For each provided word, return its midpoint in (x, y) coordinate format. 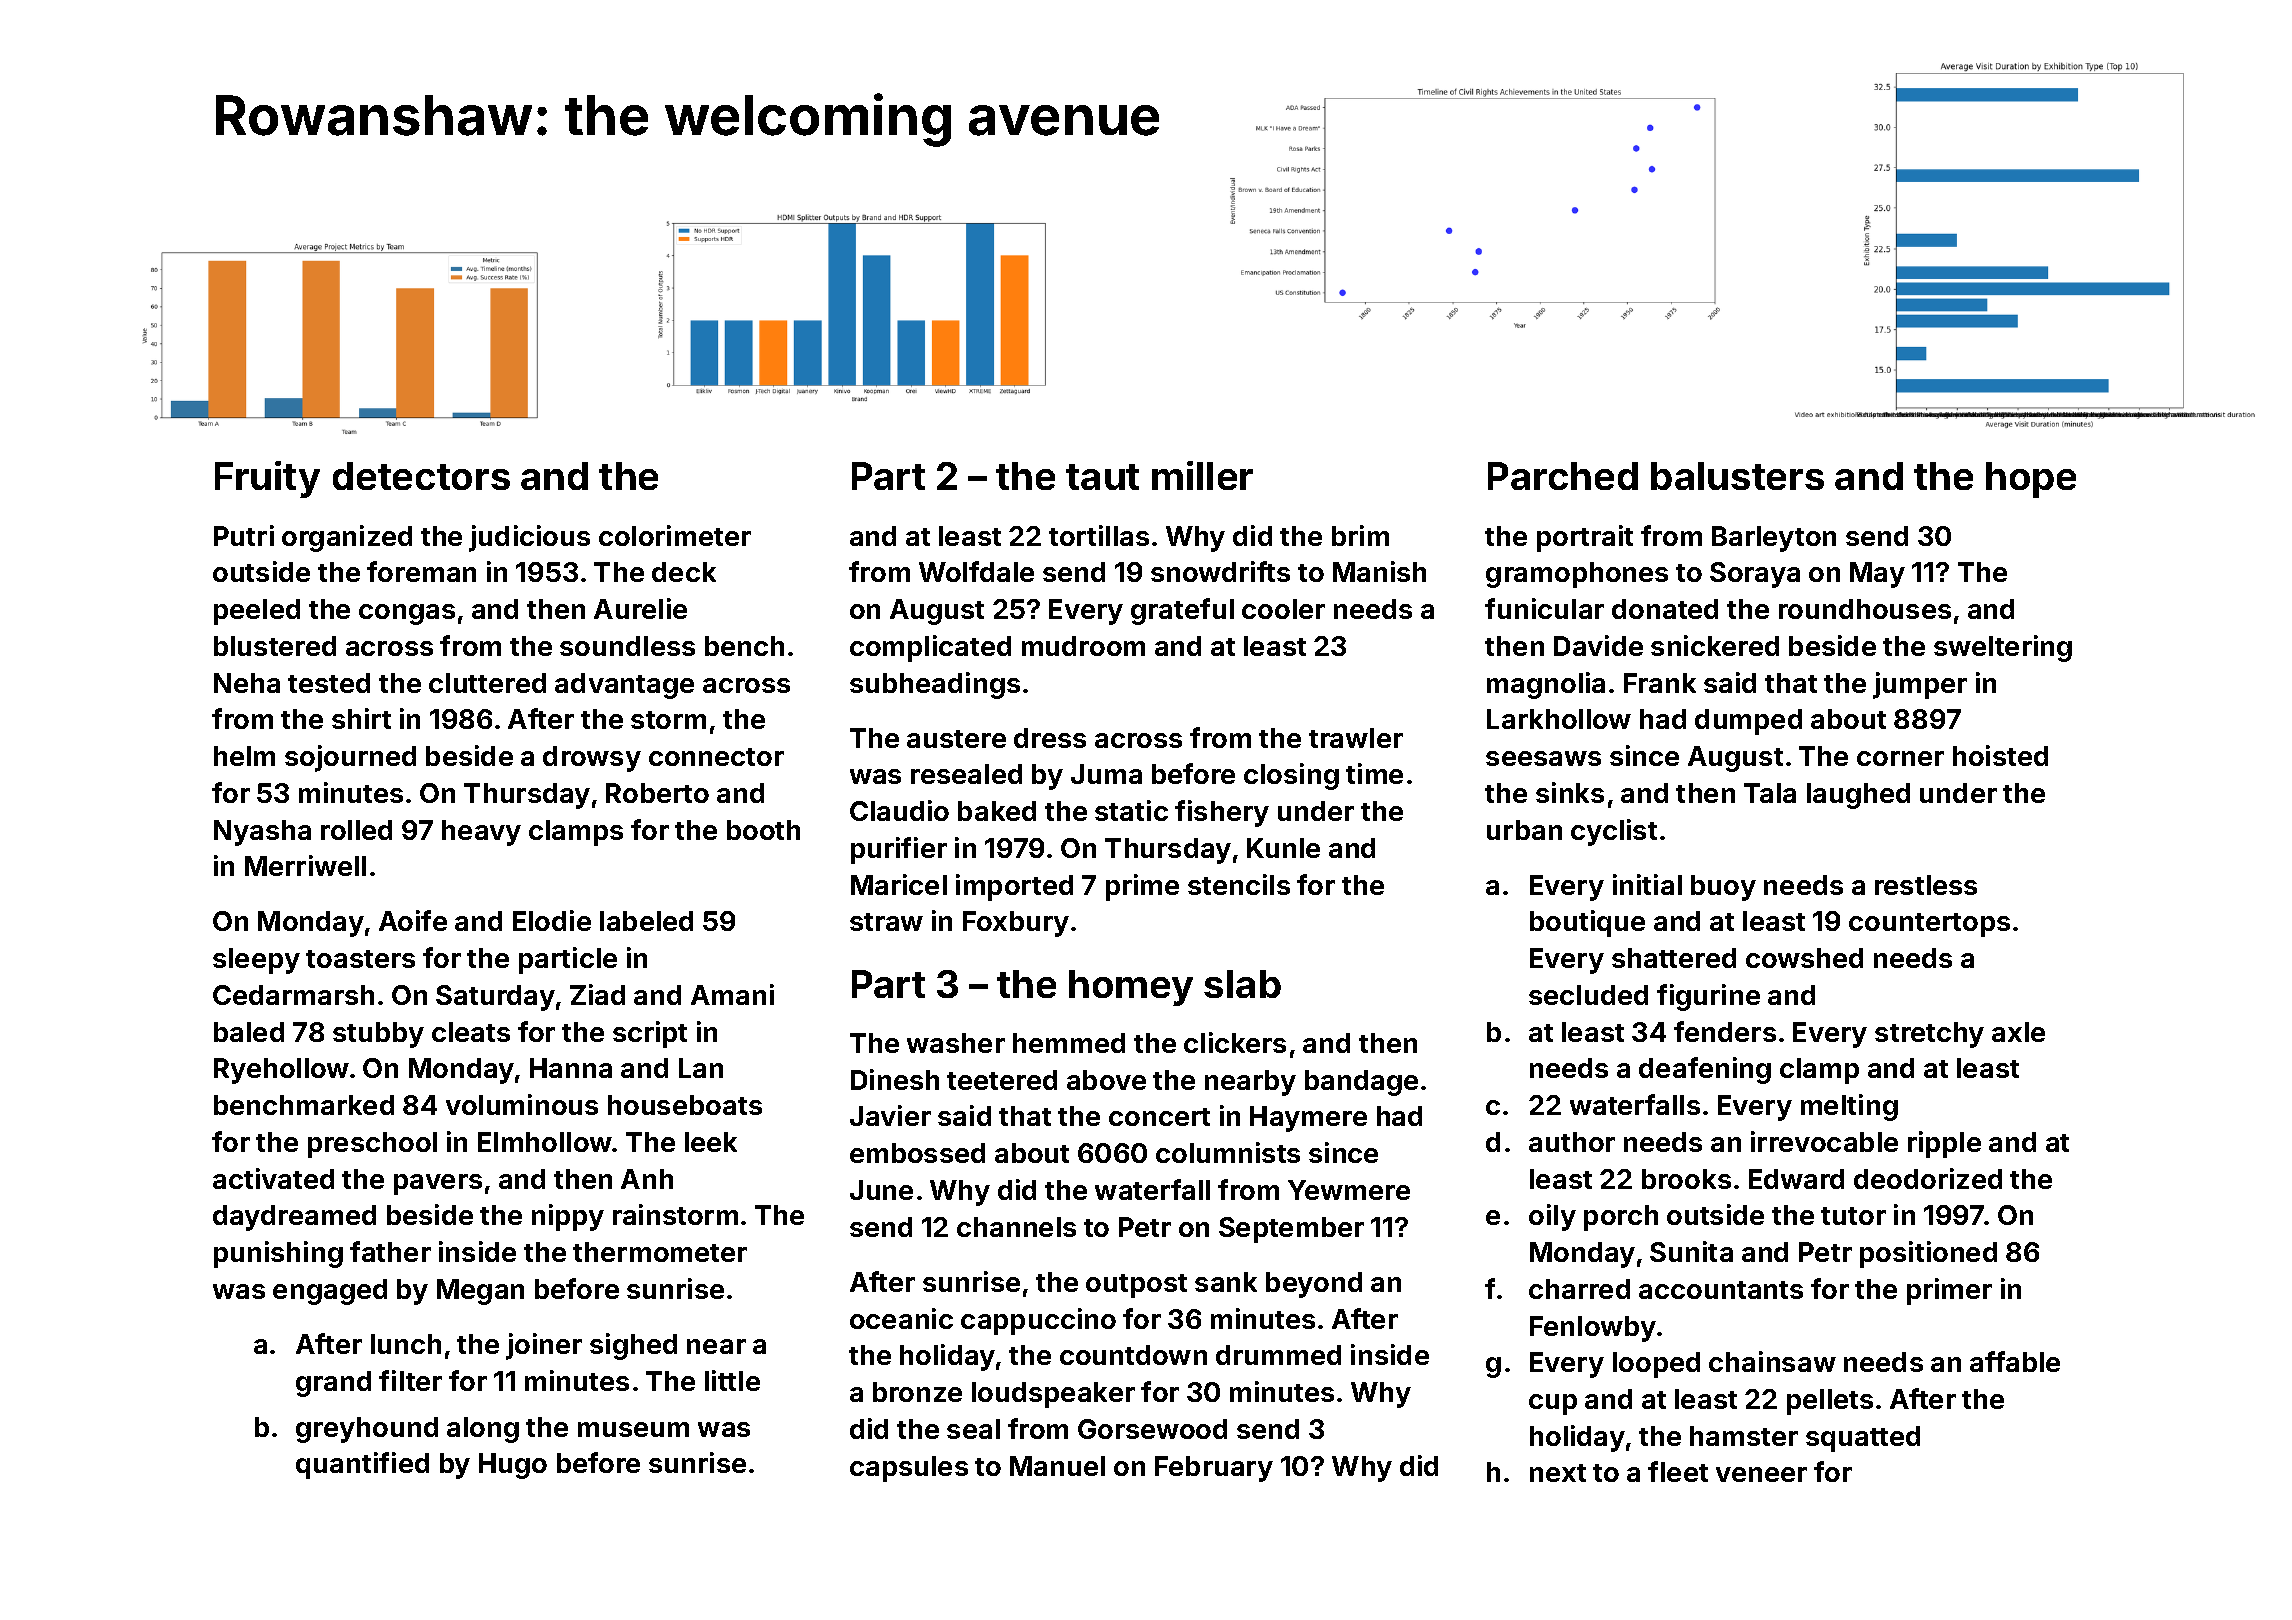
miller (1202, 475)
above (1106, 1080)
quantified (362, 1465)
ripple (1944, 1144)
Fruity (267, 479)
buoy (1723, 888)
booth (763, 830)
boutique (1587, 923)
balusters (1737, 476)
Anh (647, 1179)
